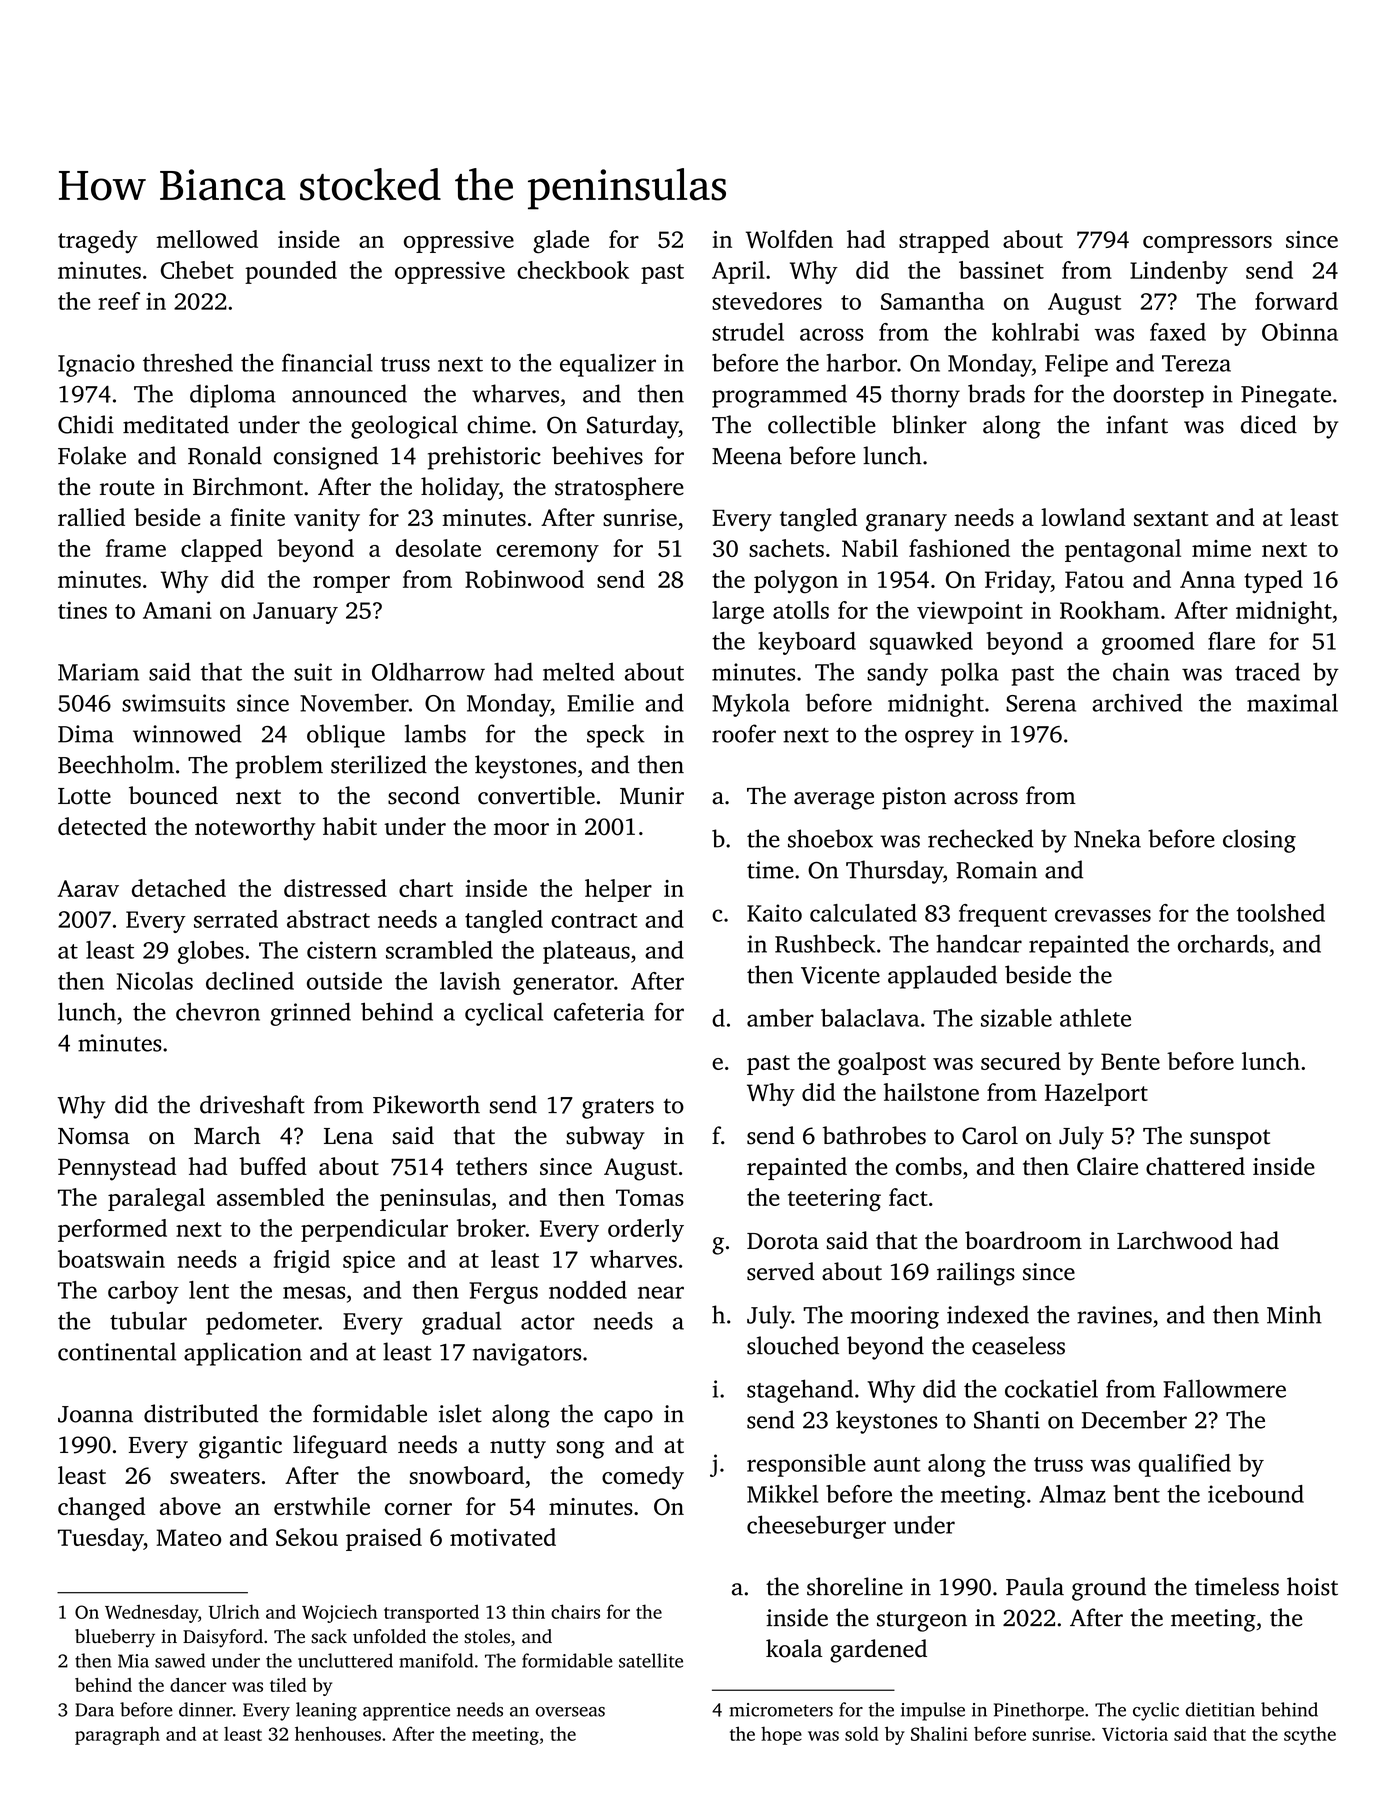  What do you see at coordinates (840, 975) in the screenshot?
I see `Vicente` at bounding box center [840, 975].
